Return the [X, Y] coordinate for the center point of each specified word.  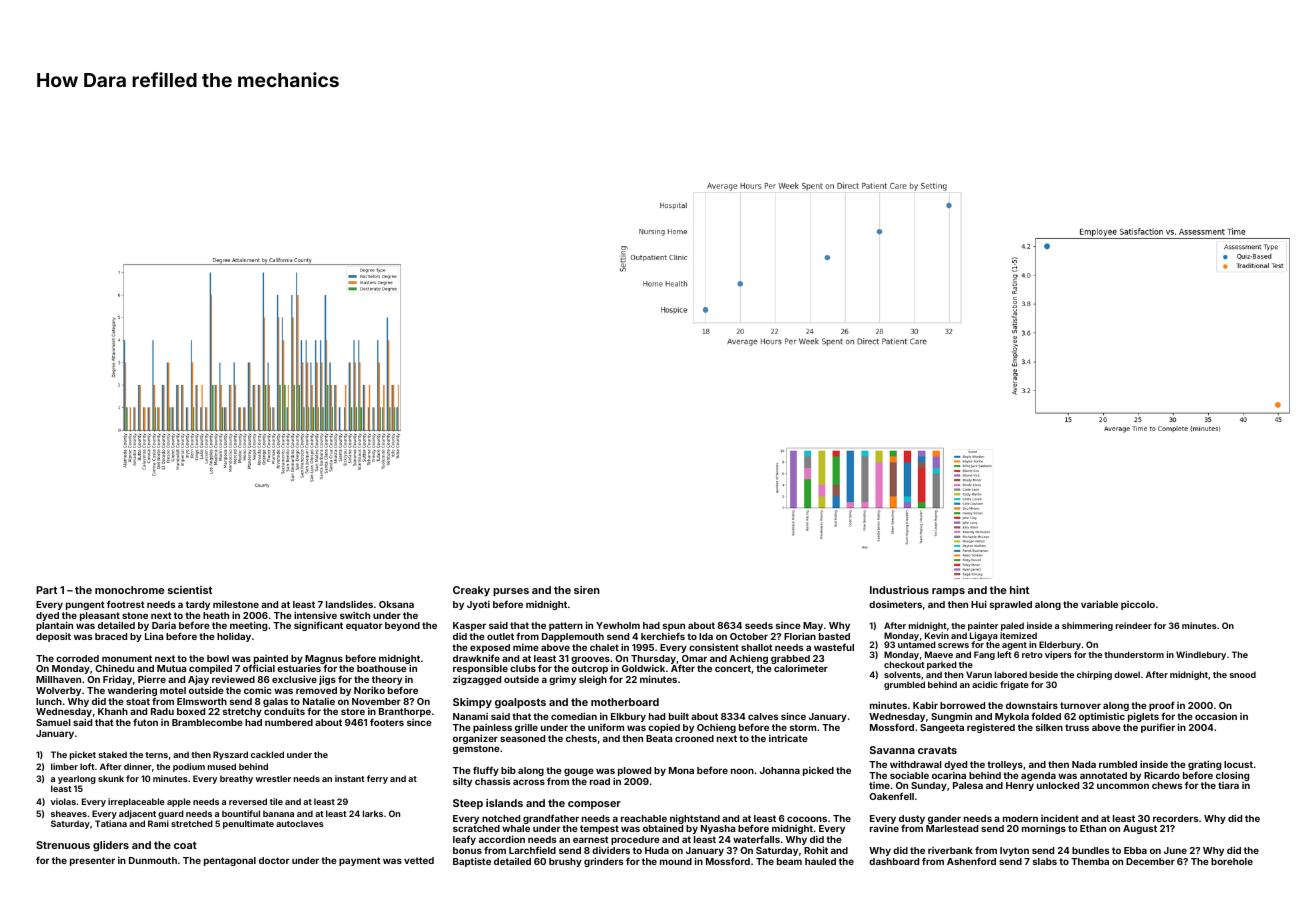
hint [1019, 590]
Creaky [471, 591]
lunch [49, 701]
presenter [92, 861]
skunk [111, 778]
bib [508, 770]
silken [1049, 727]
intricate [788, 738]
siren [587, 590]
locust [1238, 764]
